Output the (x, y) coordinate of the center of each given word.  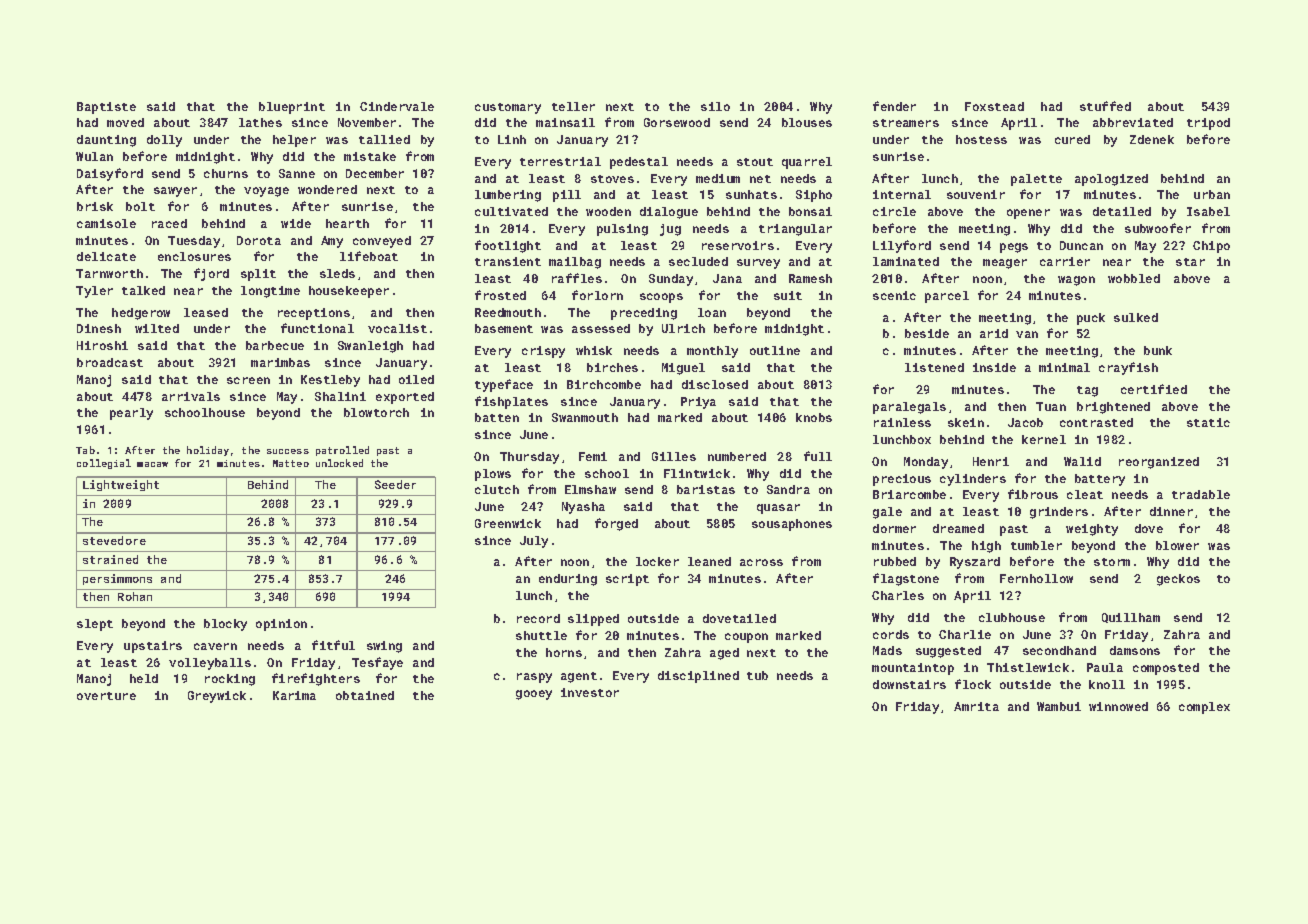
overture (106, 696)
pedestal (639, 163)
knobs (814, 417)
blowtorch (376, 412)
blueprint (292, 108)
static (1208, 422)
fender (894, 106)
